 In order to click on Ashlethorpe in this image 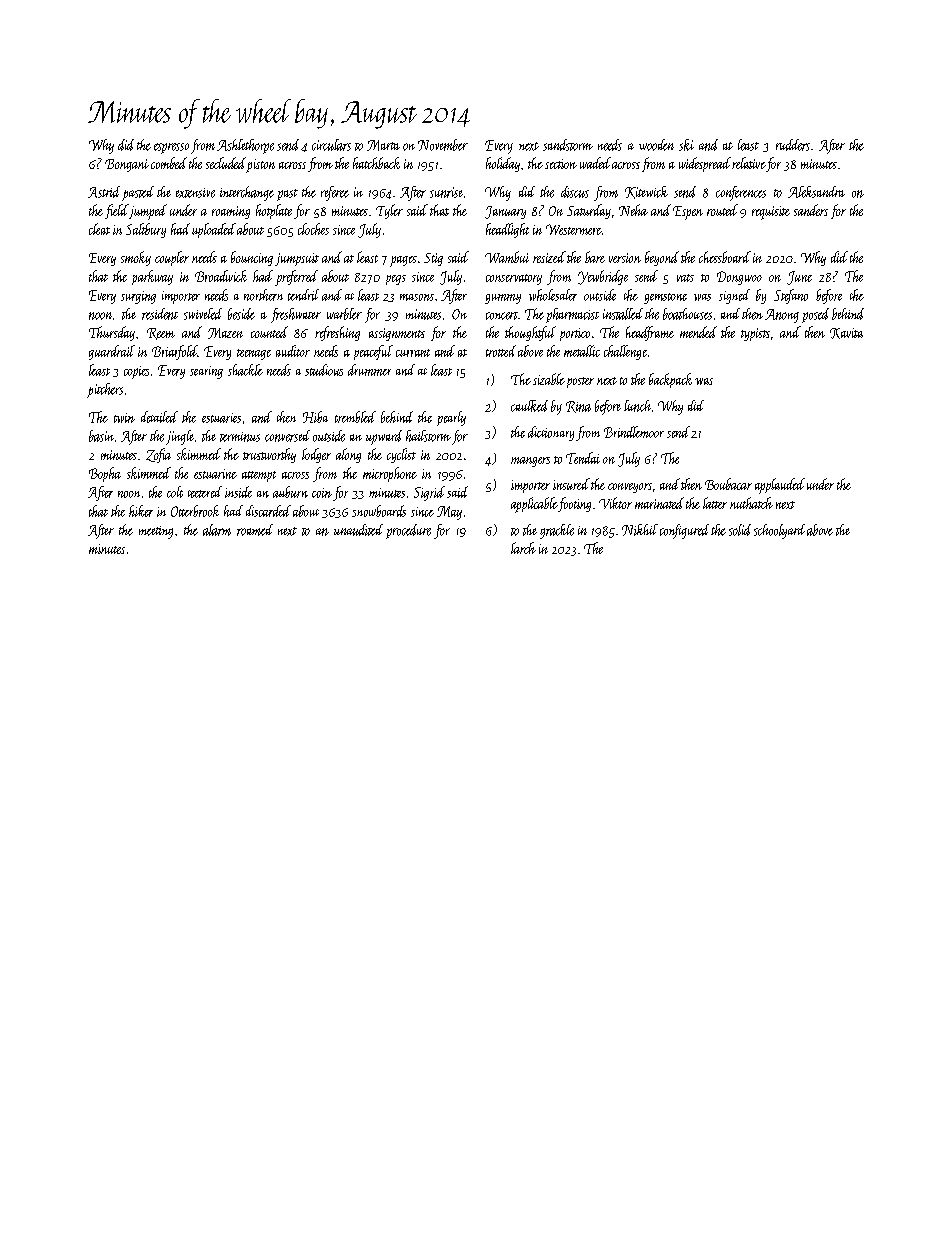, I will do `click(245, 146)`.
